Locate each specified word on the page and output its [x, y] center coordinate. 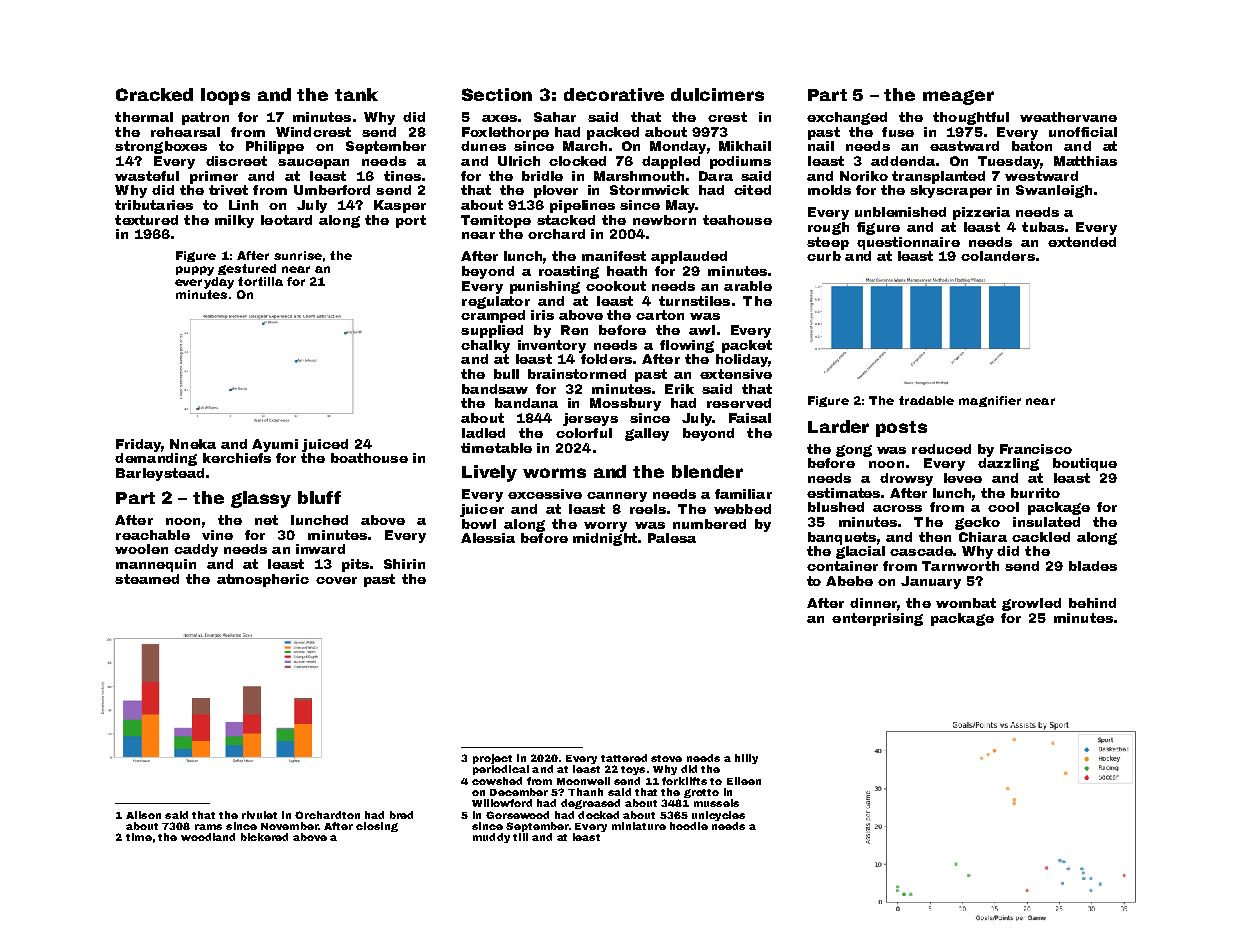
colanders [998, 256]
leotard [286, 220]
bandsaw [495, 389]
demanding [156, 459]
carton [660, 315]
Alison [143, 815]
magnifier [990, 401]
